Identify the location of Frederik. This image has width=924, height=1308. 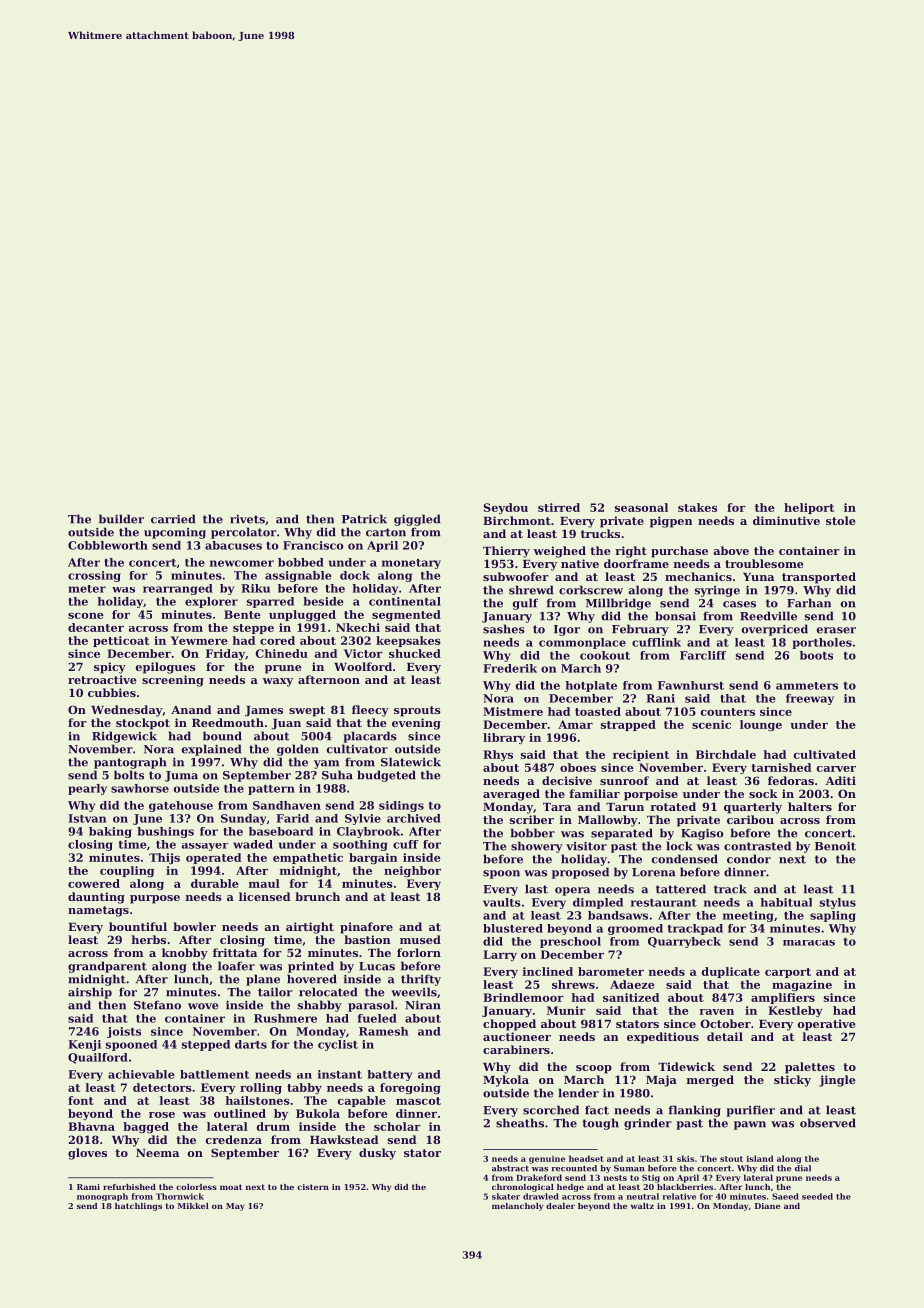
(510, 668).
